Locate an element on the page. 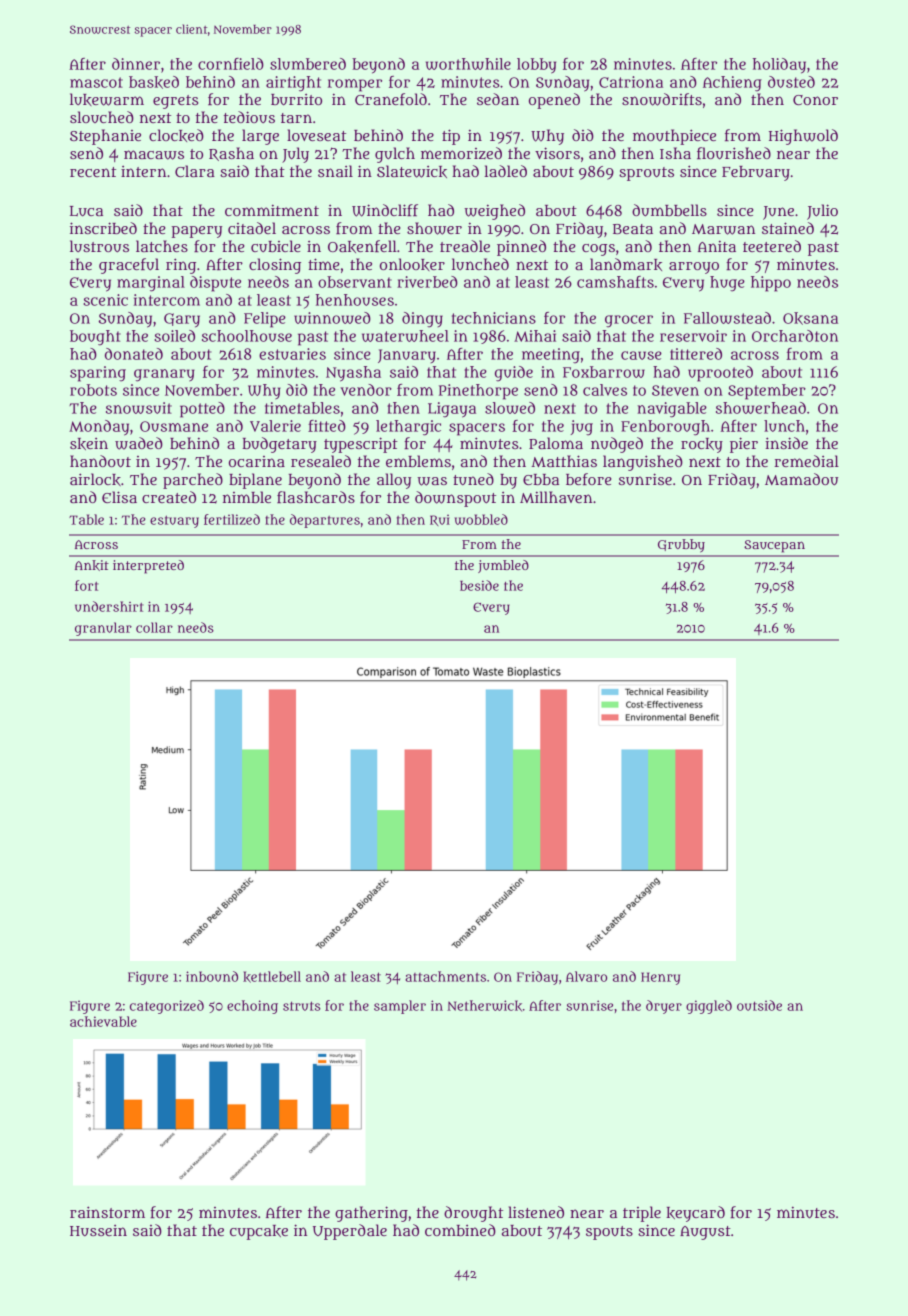  beside is located at coordinates (479, 585).
